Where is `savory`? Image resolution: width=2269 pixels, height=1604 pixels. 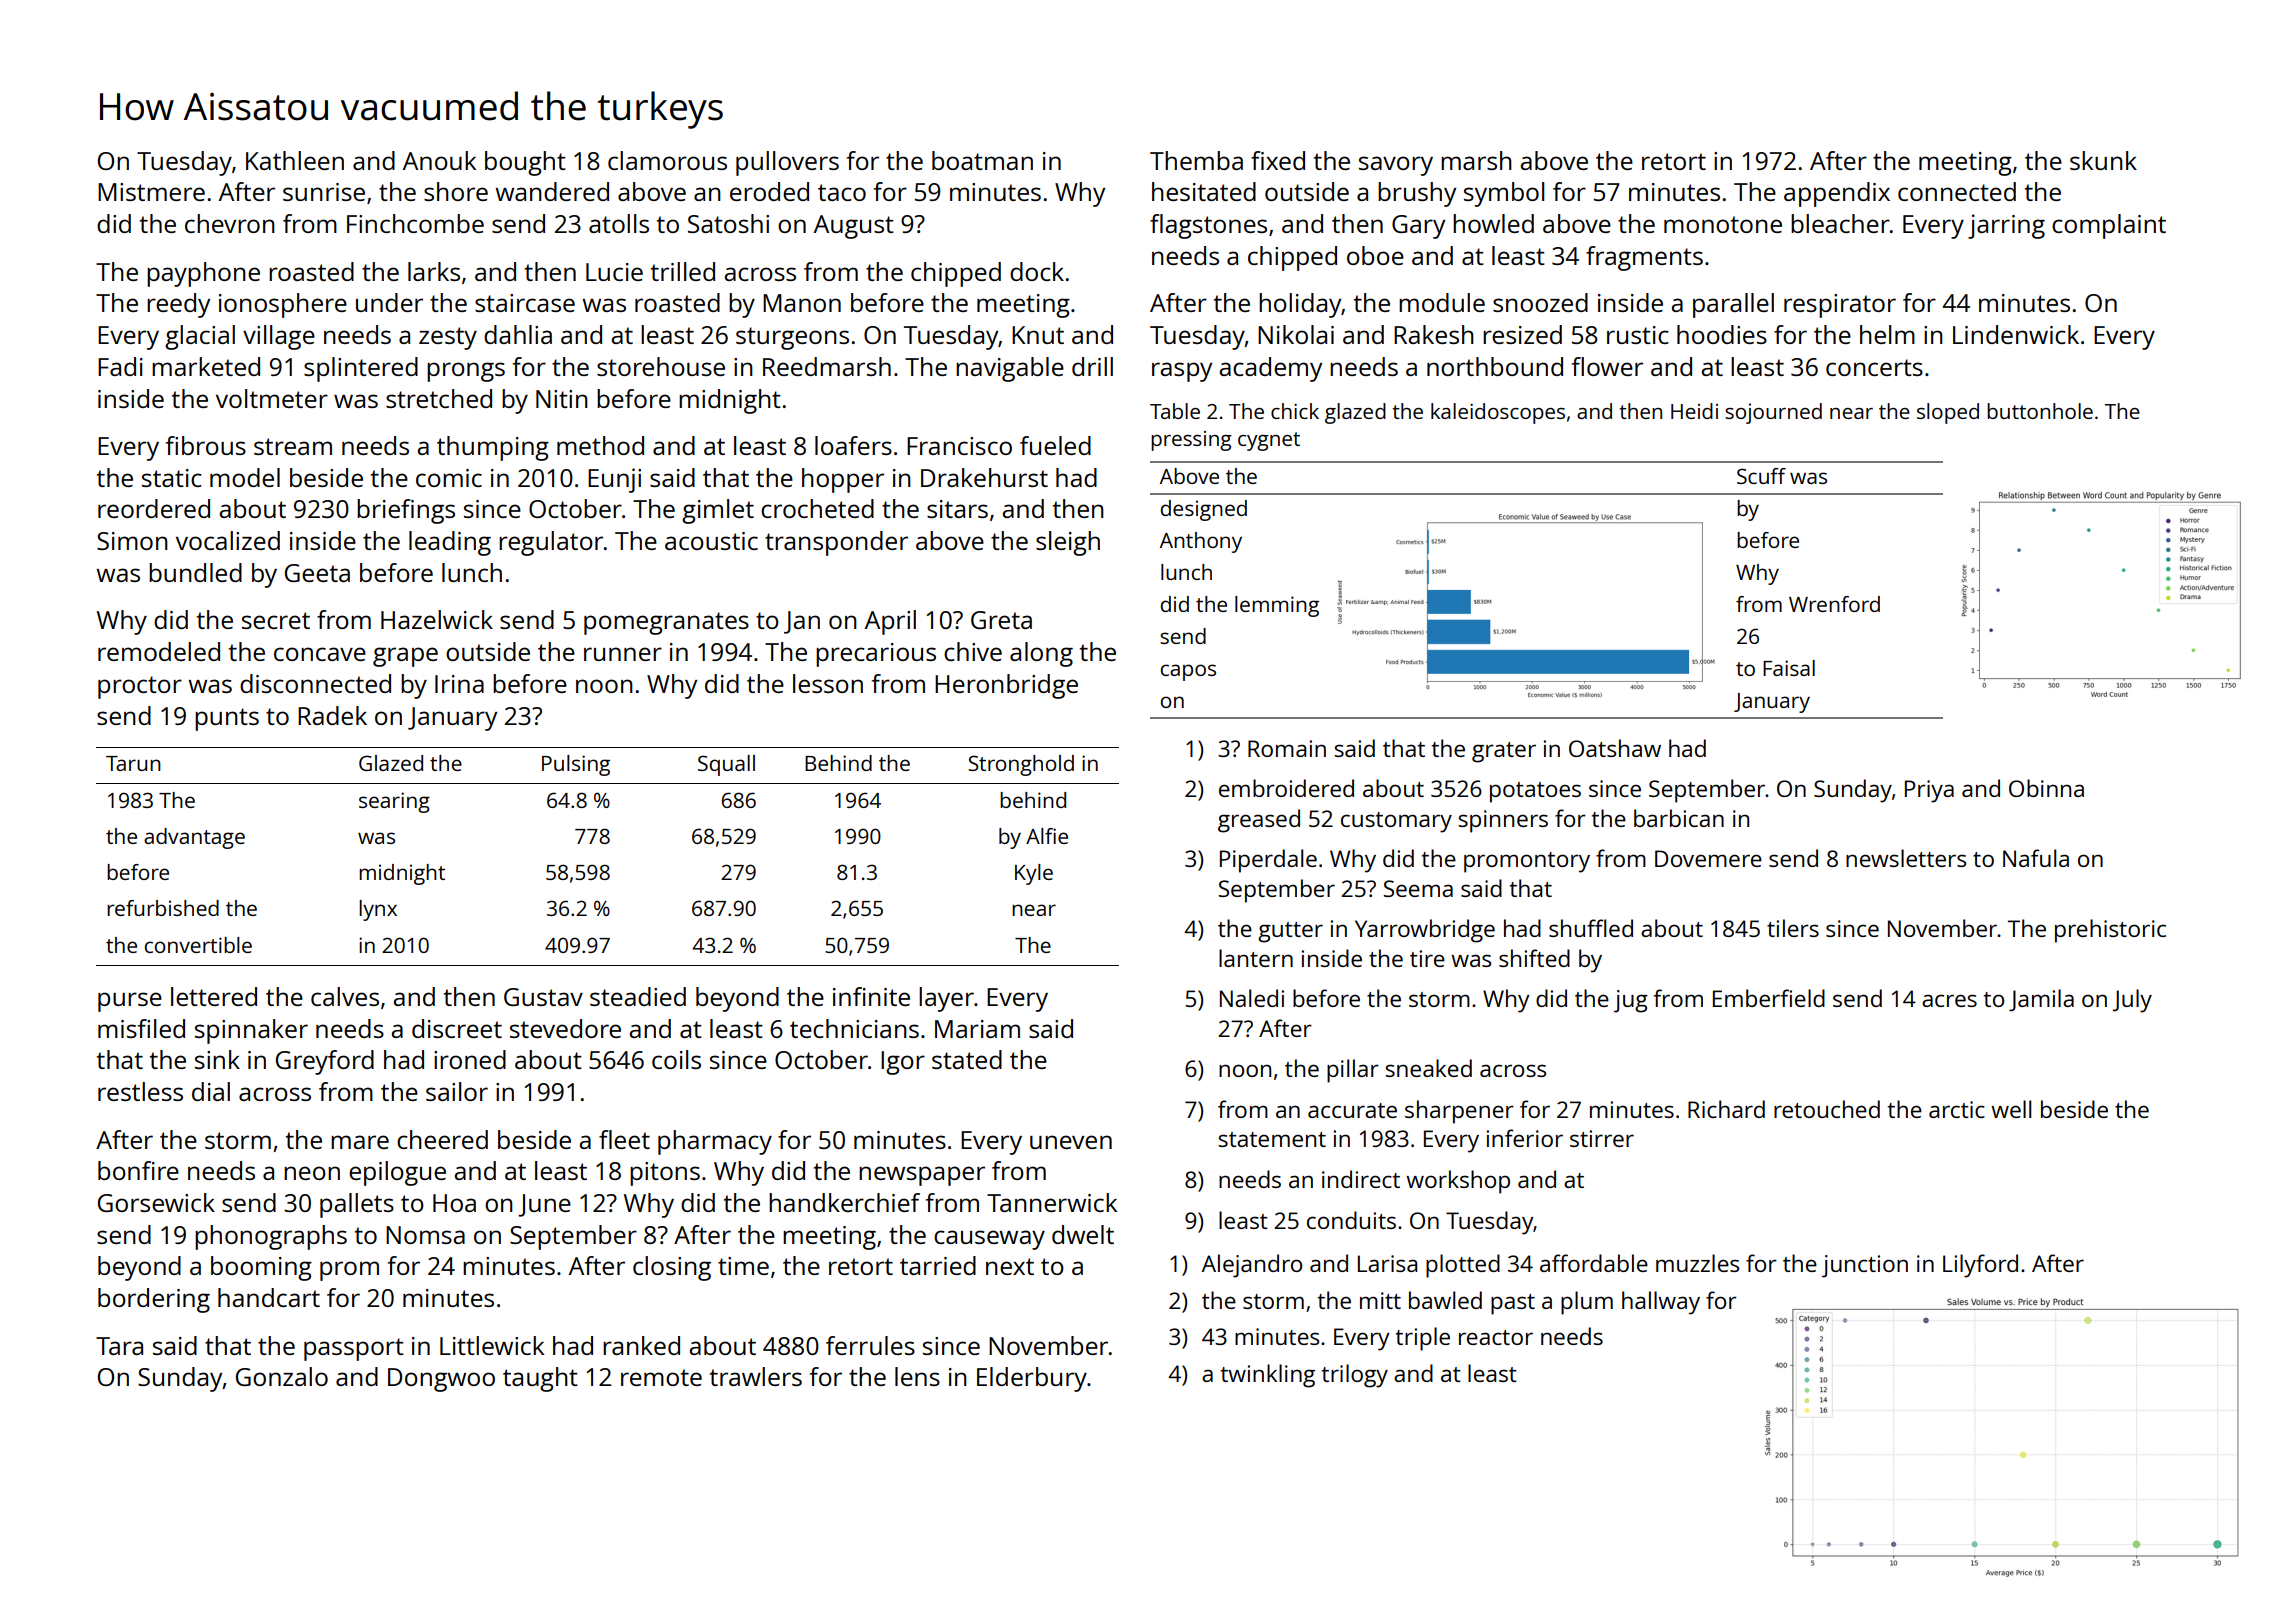 savory is located at coordinates (1396, 166).
